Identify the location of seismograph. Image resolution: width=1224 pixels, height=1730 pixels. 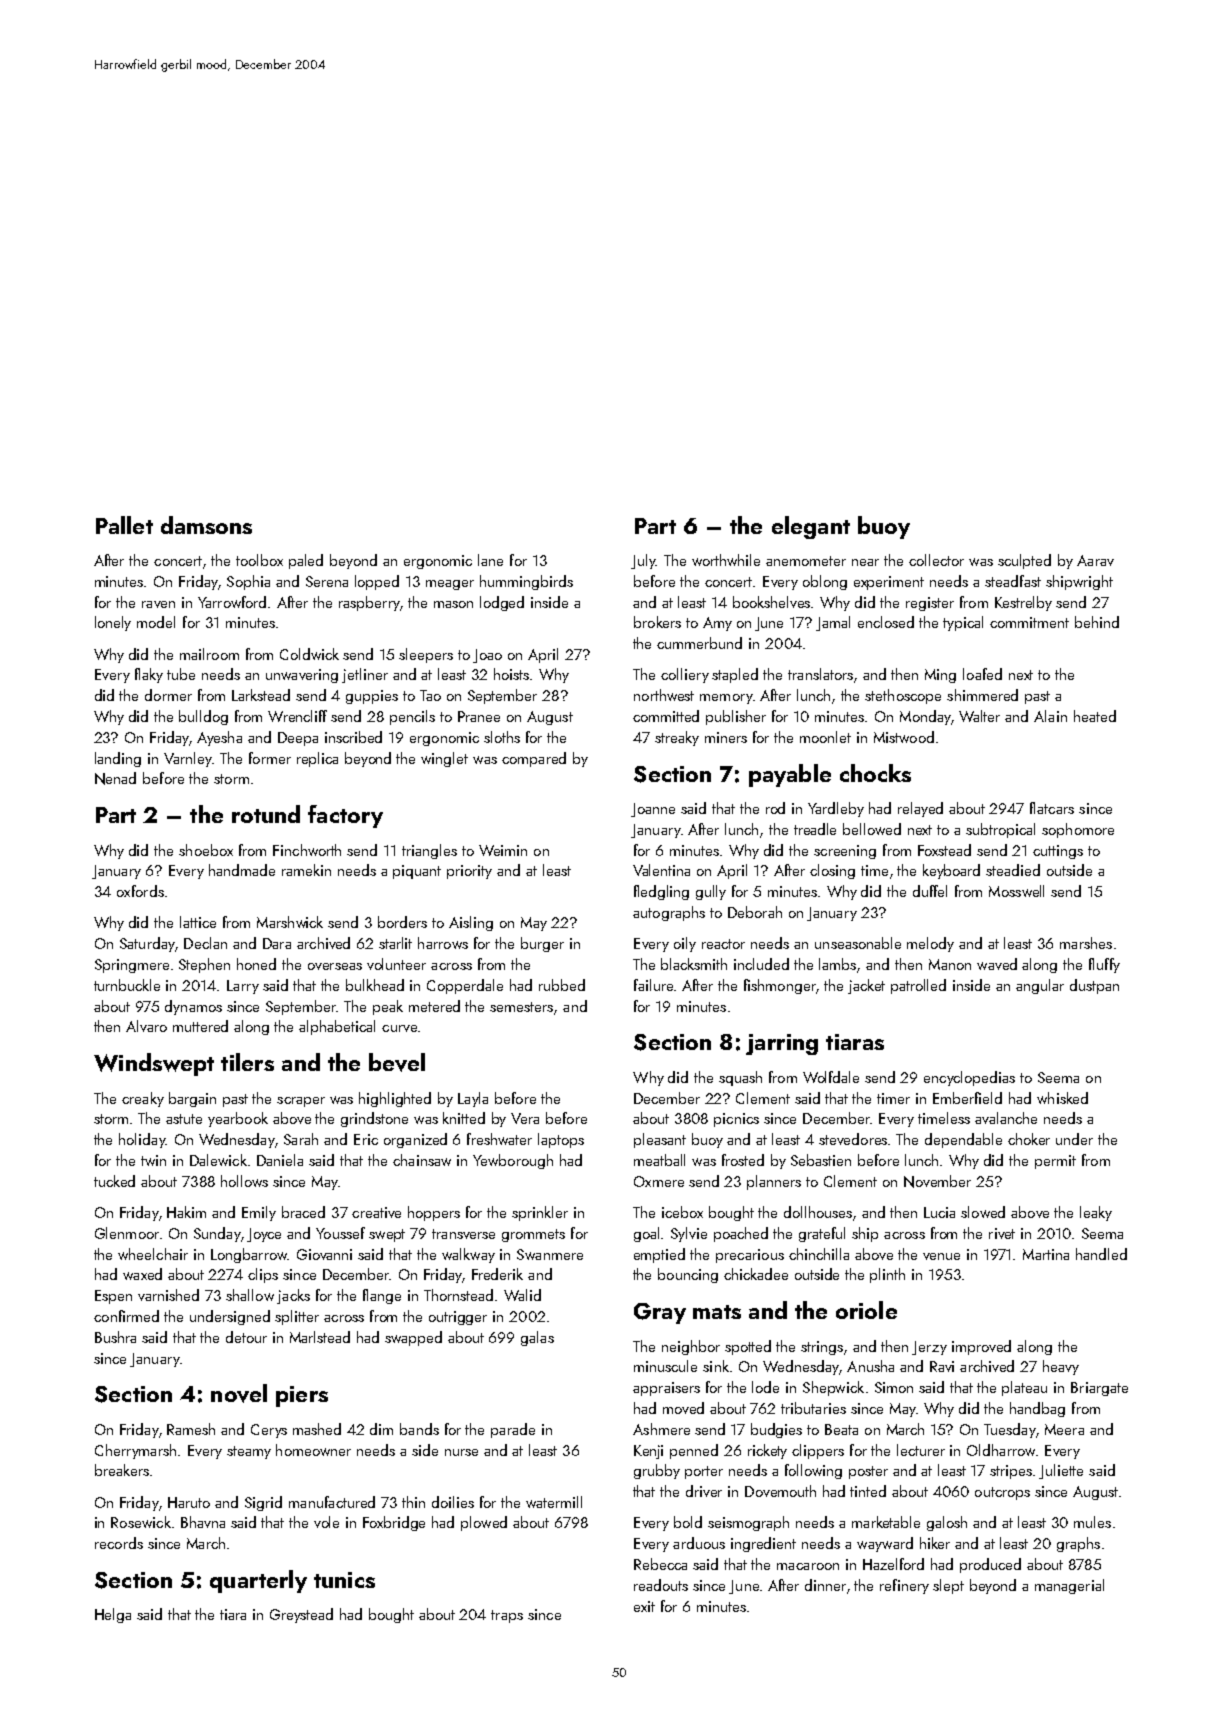
(748, 1523).
